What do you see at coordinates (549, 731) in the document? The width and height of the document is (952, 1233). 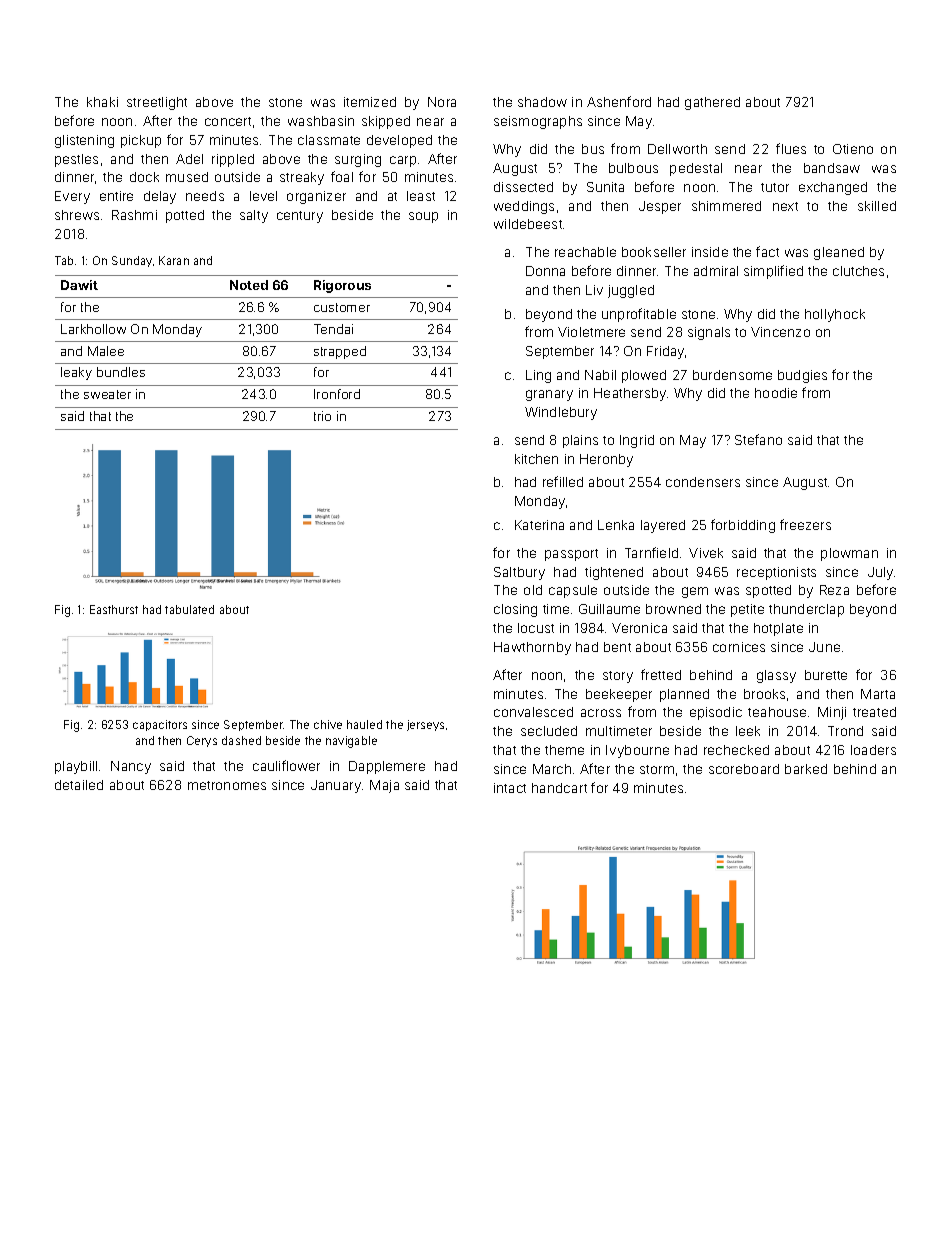 I see `secluded` at bounding box center [549, 731].
